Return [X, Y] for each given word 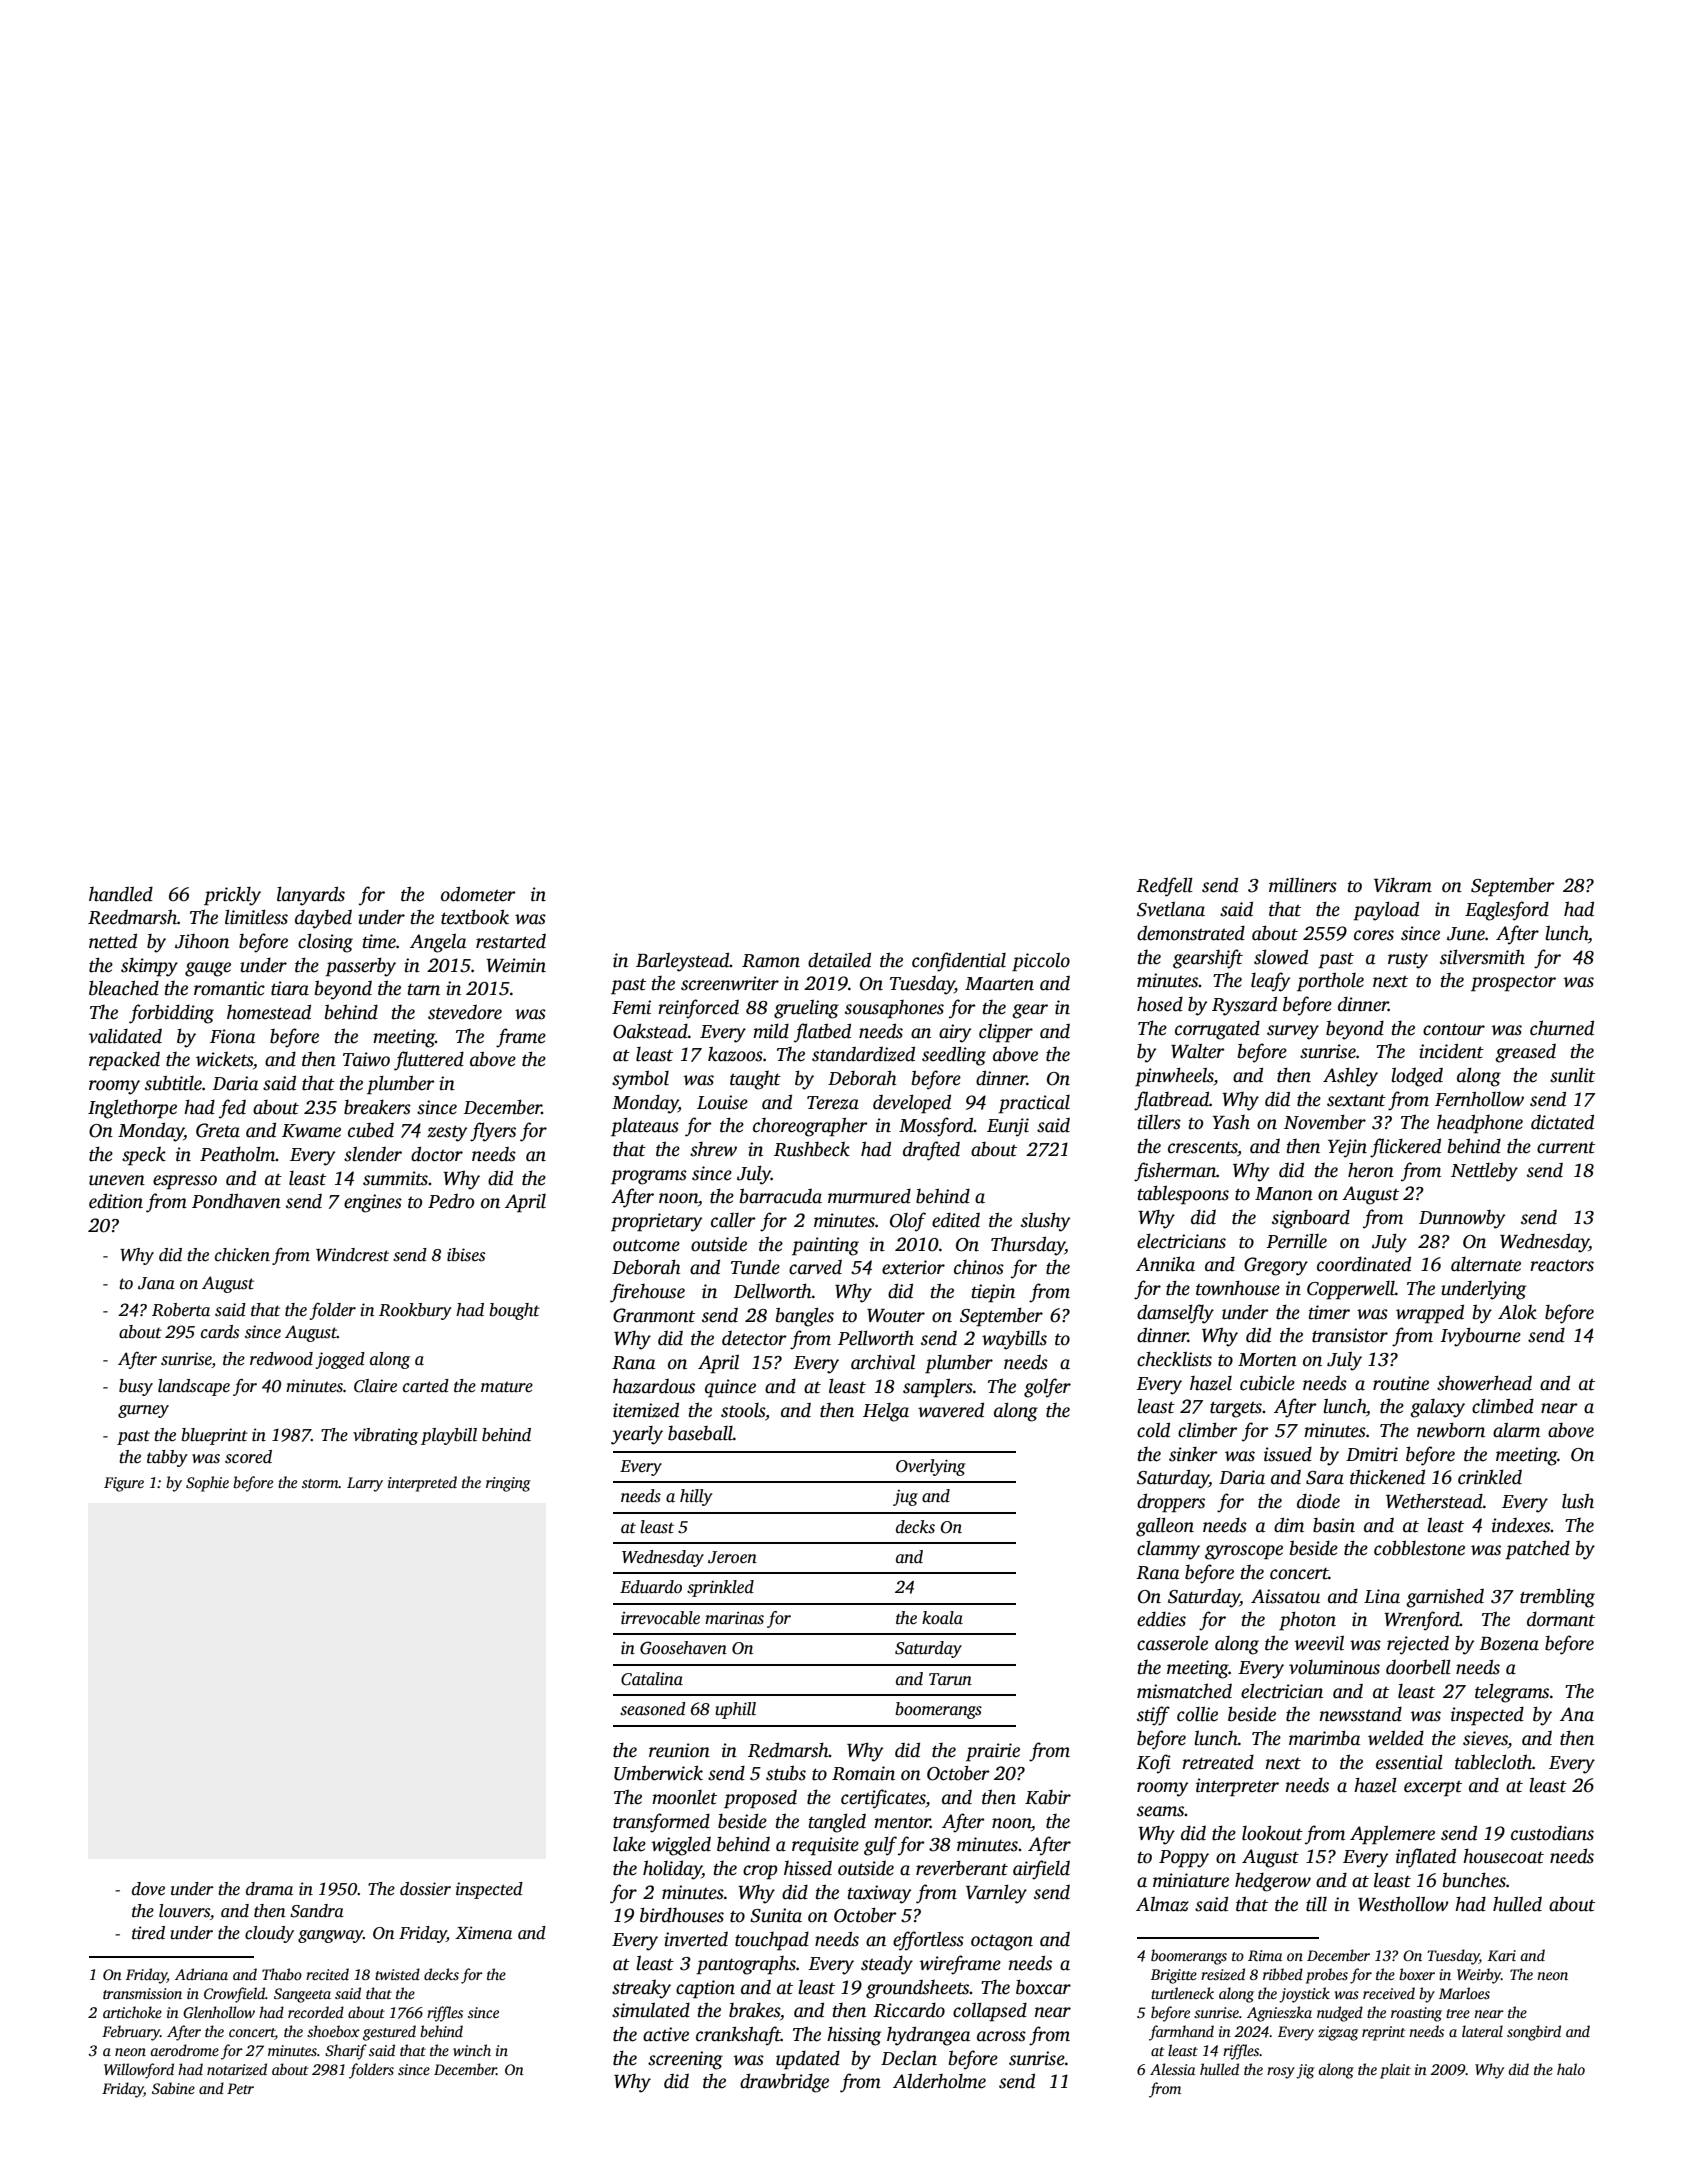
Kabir [1048, 1797]
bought [514, 1311]
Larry [365, 1484]
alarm [1516, 1430]
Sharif [346, 2052]
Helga [886, 1412]
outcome [646, 1245]
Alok [1517, 1312]
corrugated [1217, 1030]
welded [1396, 1738]
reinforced [698, 1009]
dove [148, 1889]
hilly [696, 1497]
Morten [1267, 1360]
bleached [124, 988]
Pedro [451, 1201]
